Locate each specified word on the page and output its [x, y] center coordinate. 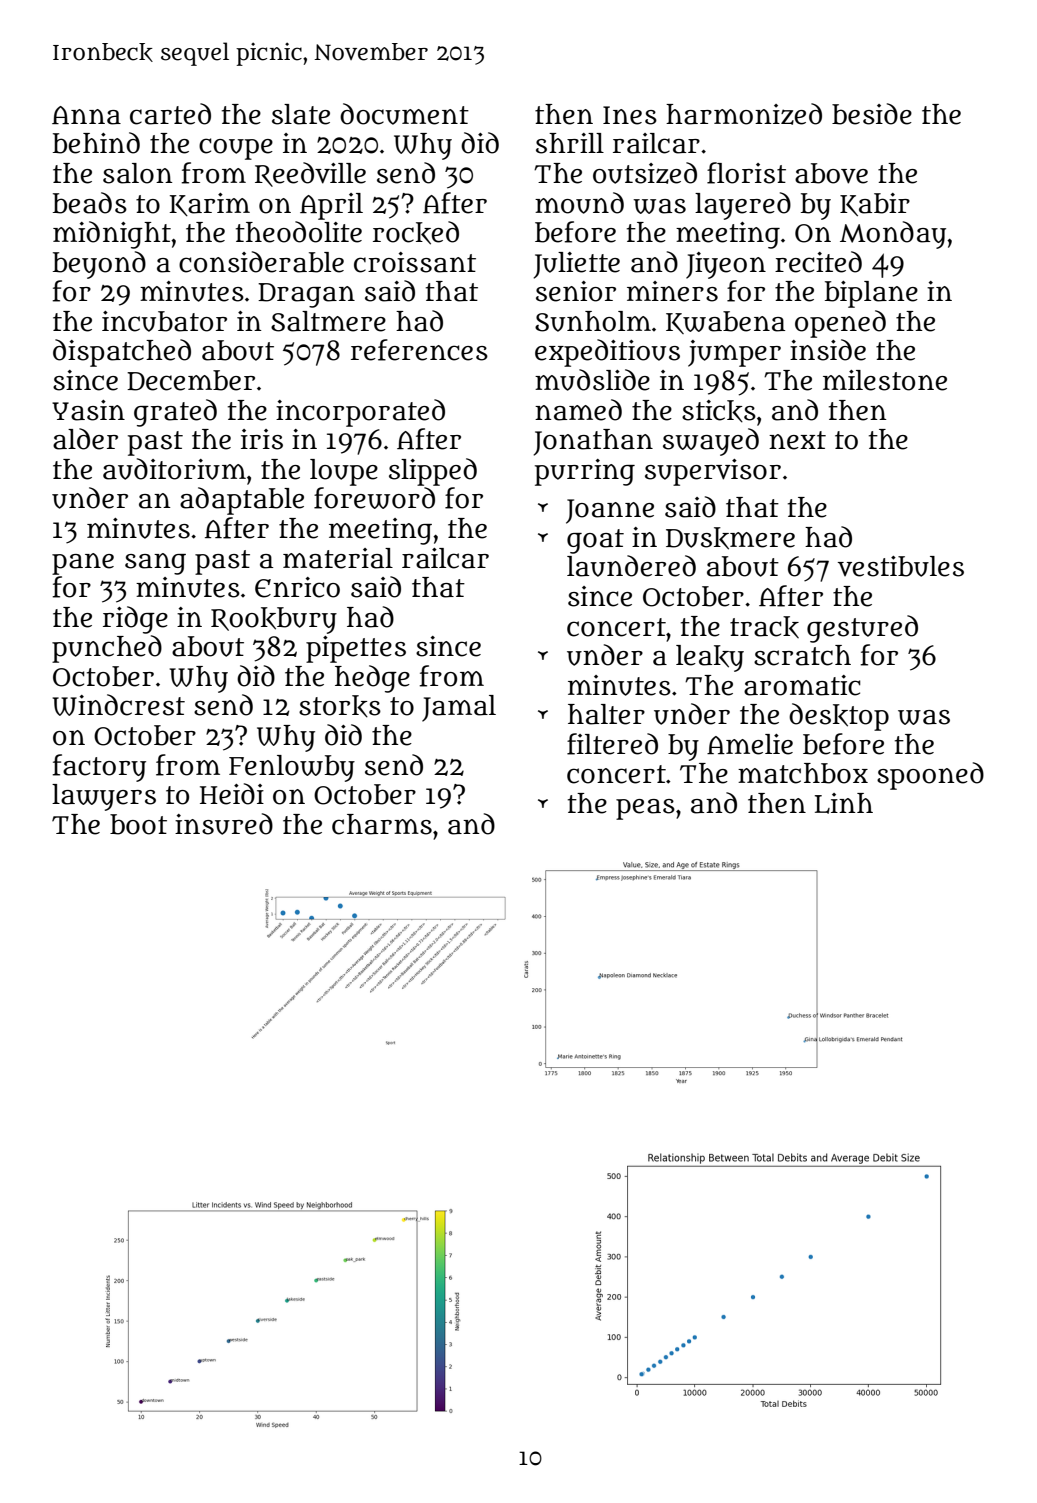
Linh [844, 803]
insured [224, 824]
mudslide [592, 380]
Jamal [459, 708]
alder [85, 439]
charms [382, 824]
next [797, 440]
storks [340, 706]
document [404, 114]
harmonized [744, 114]
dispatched [122, 353]
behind [96, 143]
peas [645, 809]
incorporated [360, 413]
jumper [734, 353]
